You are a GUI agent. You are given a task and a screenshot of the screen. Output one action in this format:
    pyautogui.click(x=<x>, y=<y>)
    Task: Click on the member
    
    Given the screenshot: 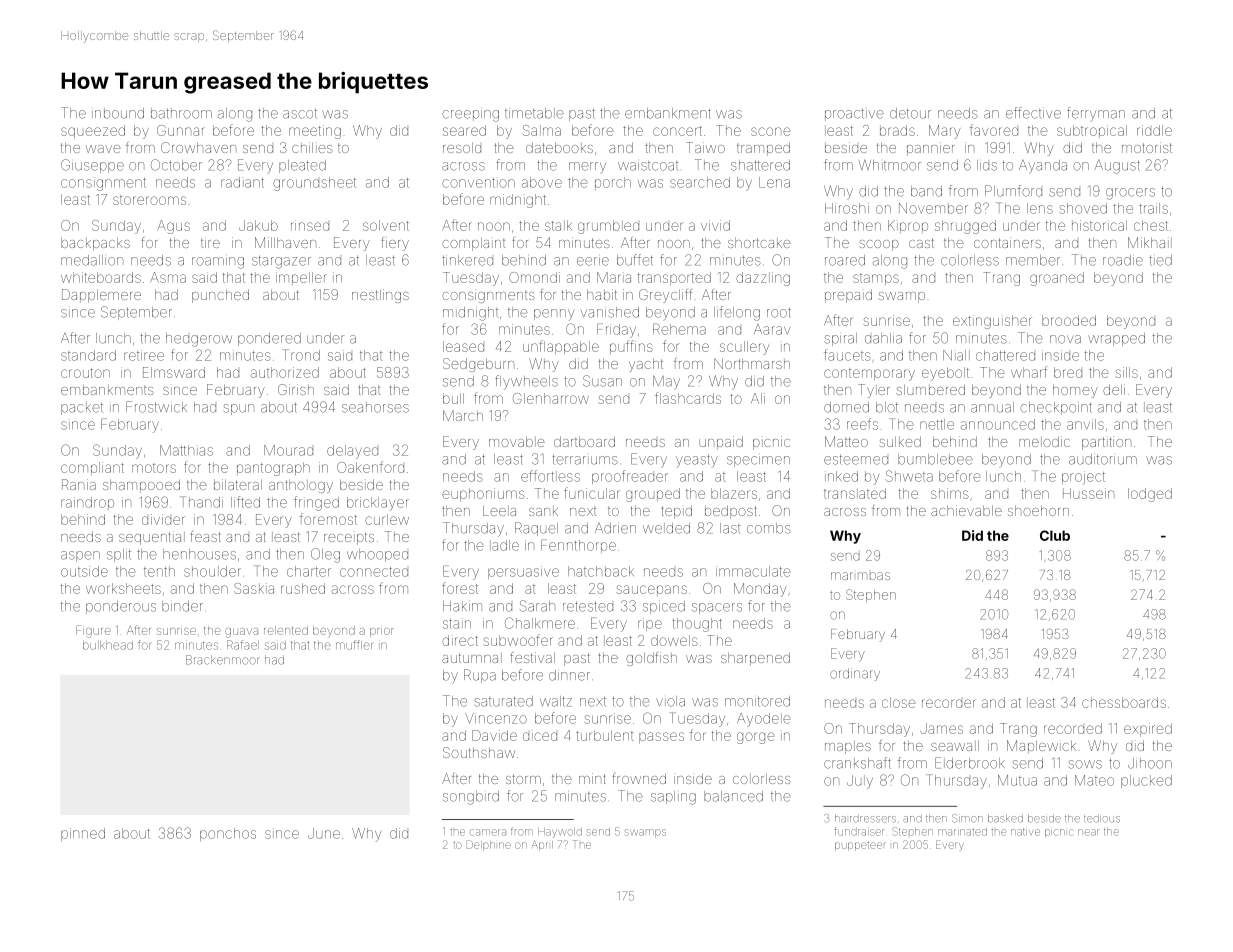 What is the action you would take?
    pyautogui.click(x=1033, y=260)
